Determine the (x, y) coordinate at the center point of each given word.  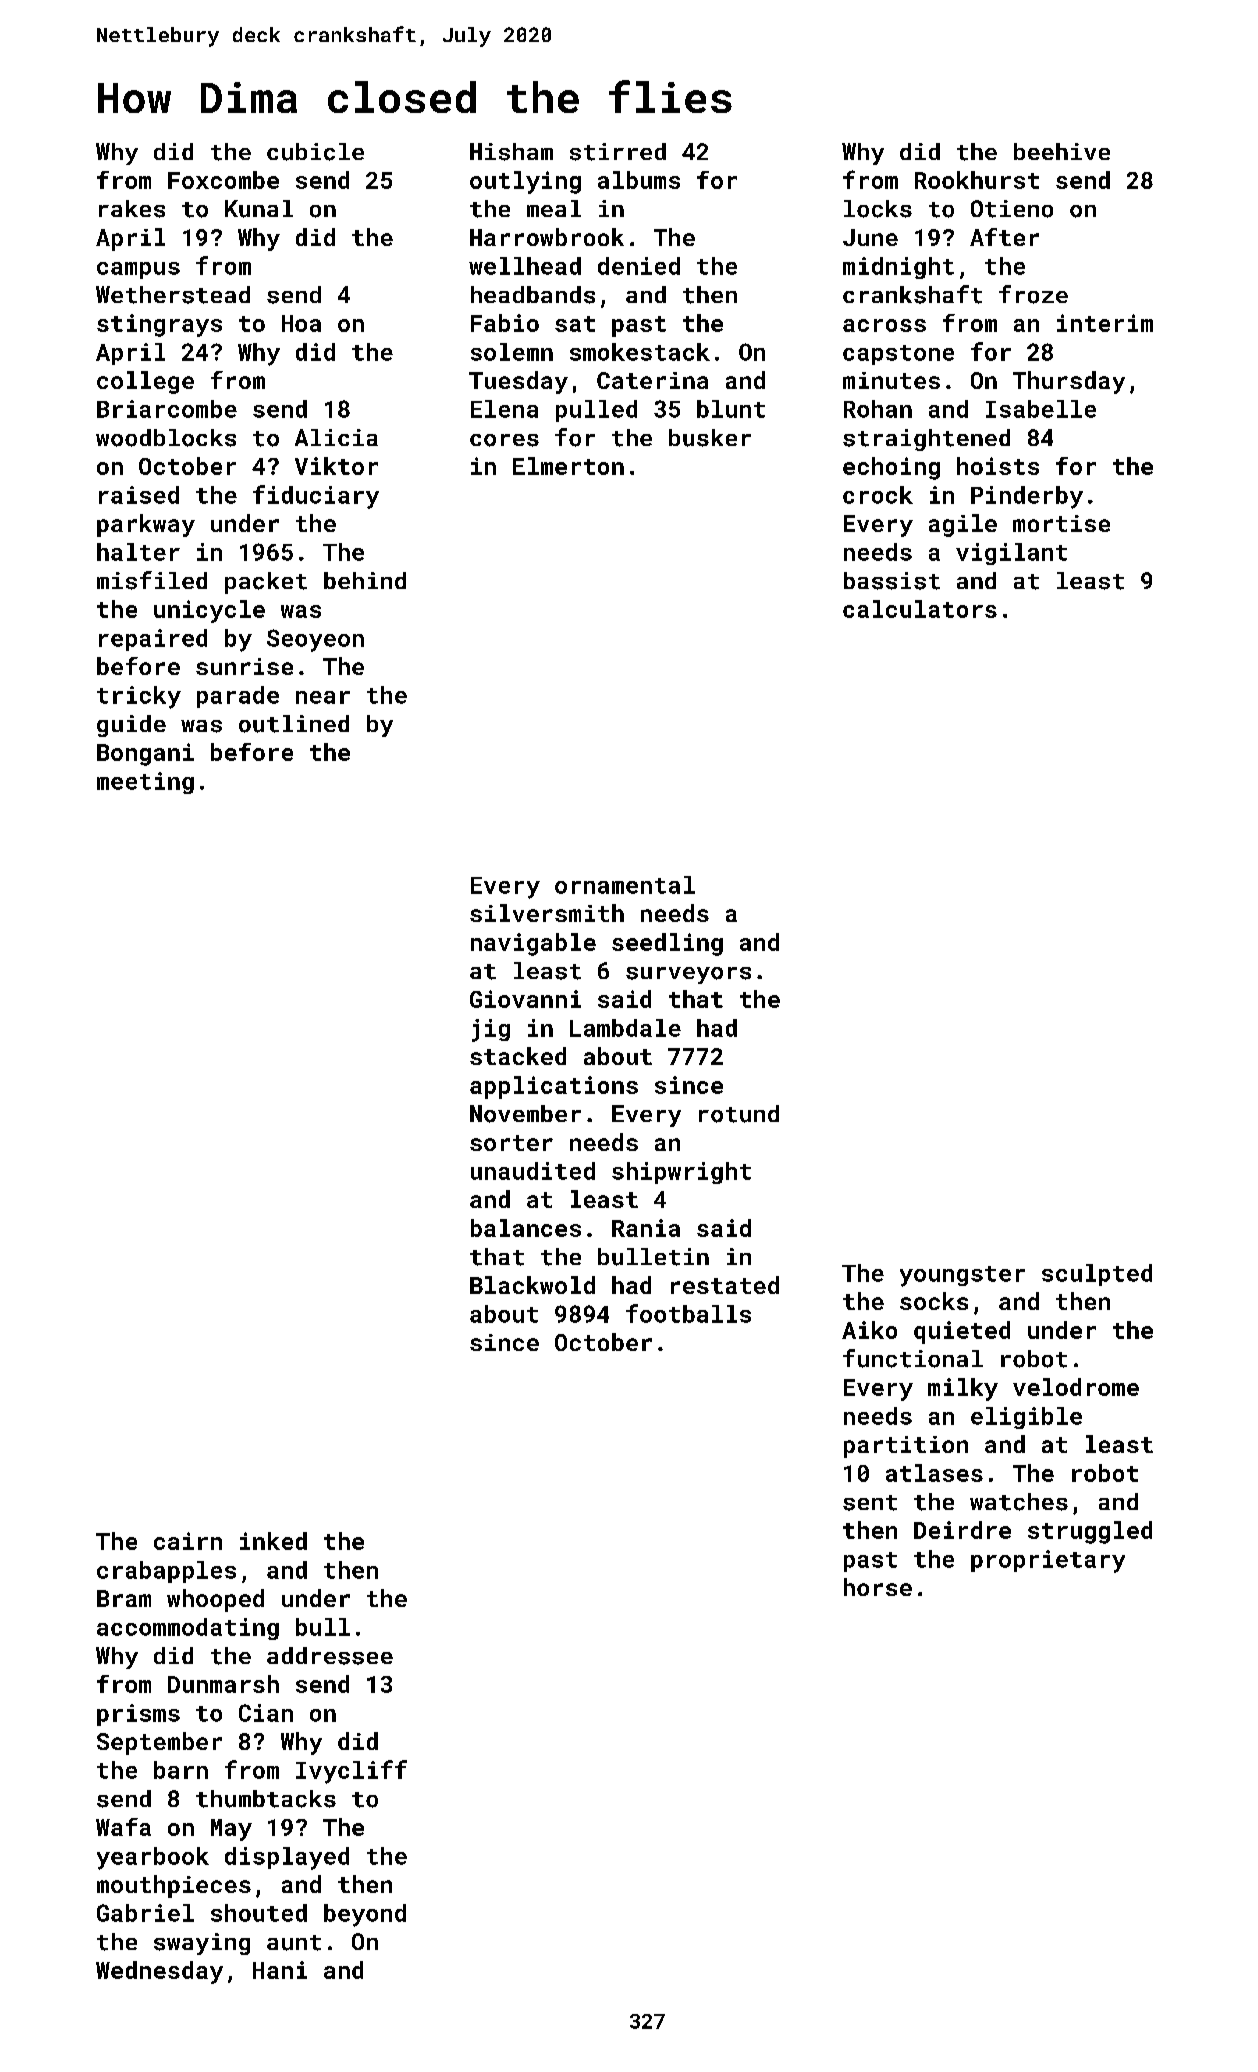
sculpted (1097, 1275)
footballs (688, 1313)
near (323, 697)
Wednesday (159, 1972)
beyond (365, 1915)
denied (639, 266)
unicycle (209, 611)
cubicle (315, 152)
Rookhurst (977, 180)
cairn (188, 1541)
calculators (920, 609)
